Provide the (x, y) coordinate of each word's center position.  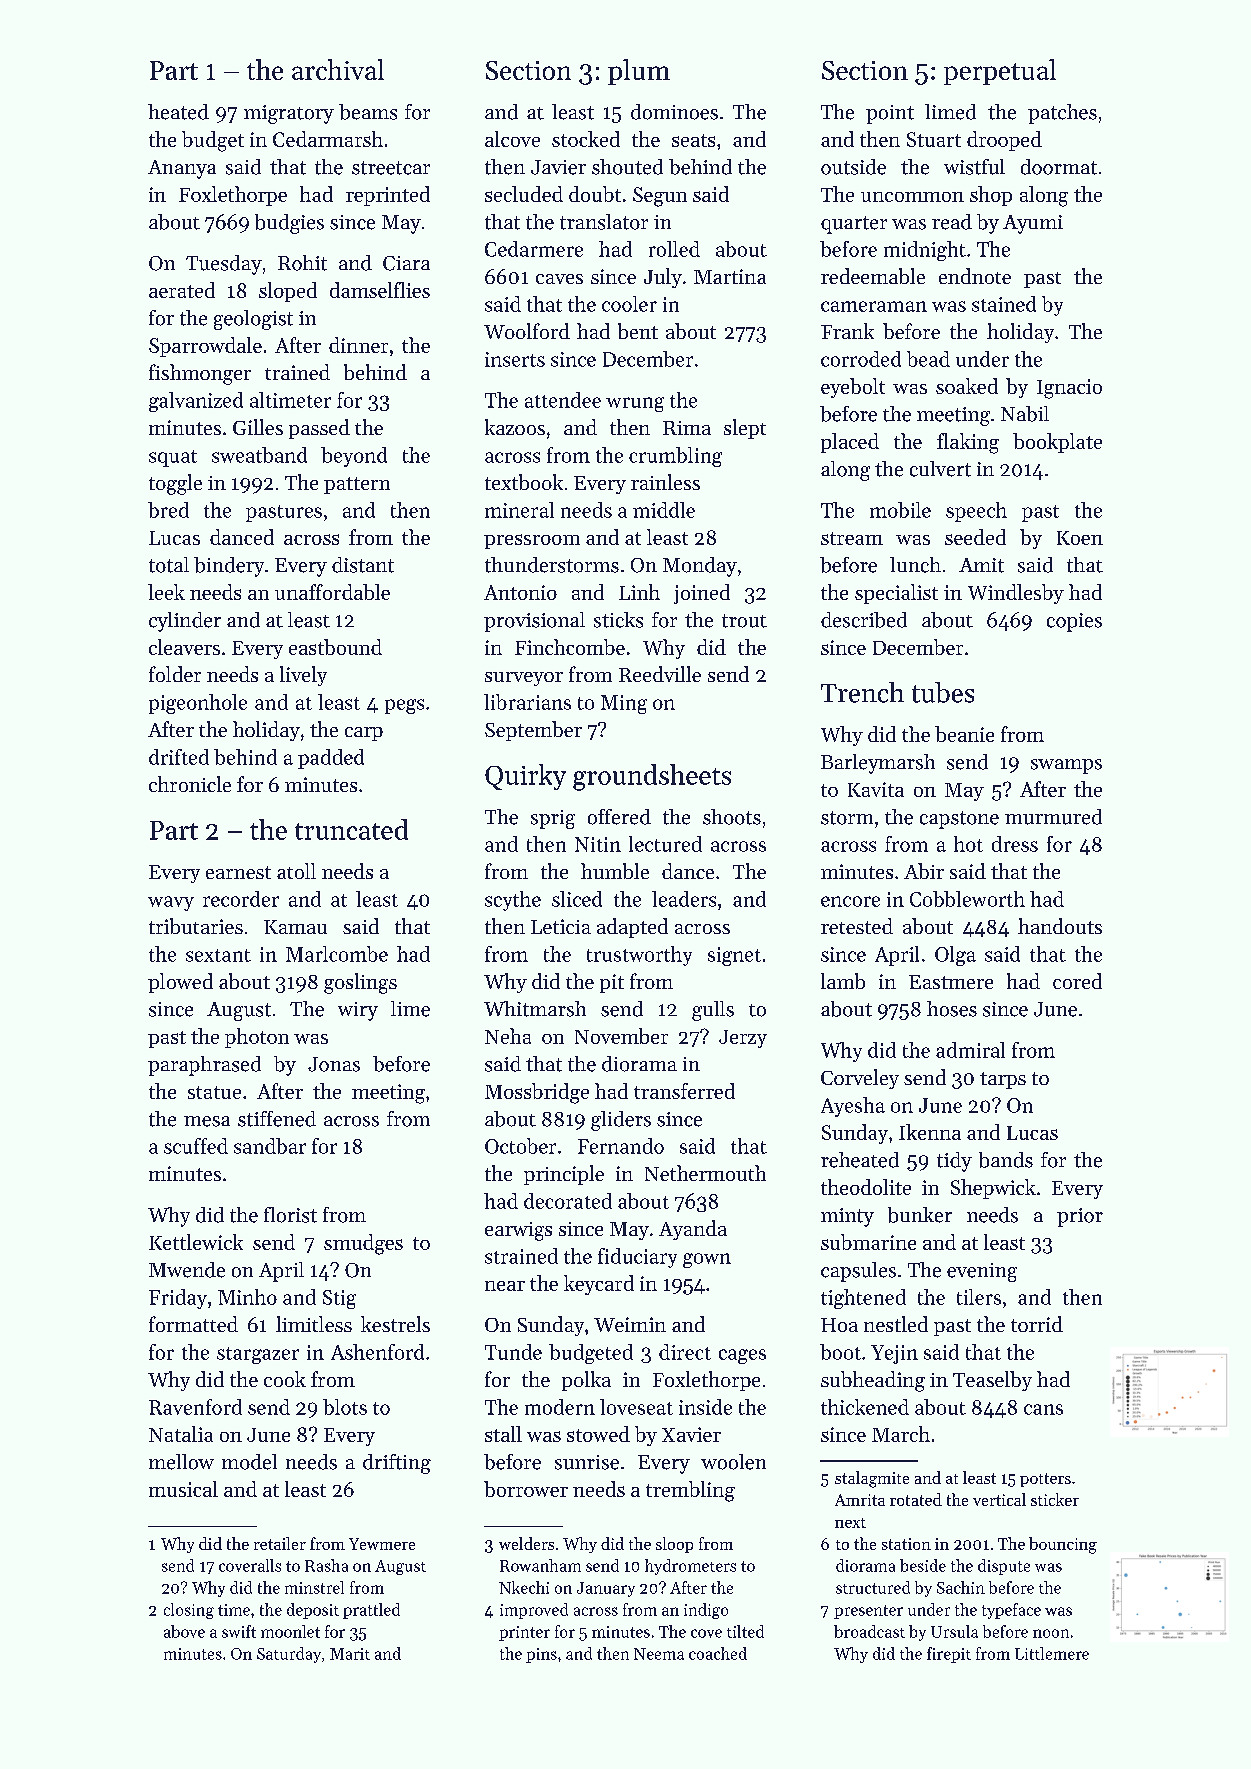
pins (541, 1655)
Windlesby (1016, 594)
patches (1062, 114)
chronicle (190, 784)
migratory (289, 114)
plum (639, 72)
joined (702, 594)
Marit (350, 1654)
